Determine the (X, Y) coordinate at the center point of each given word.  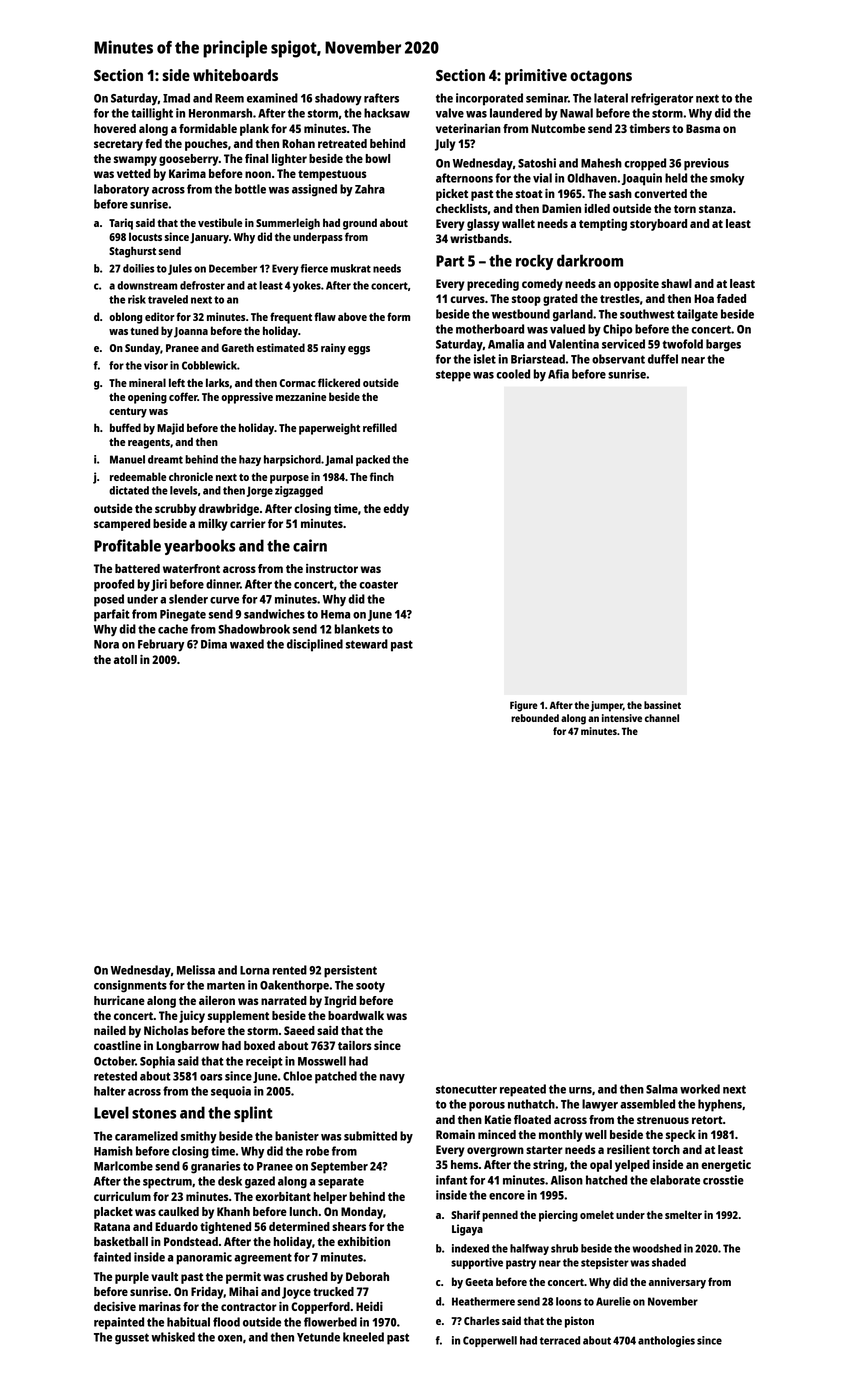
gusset (132, 1339)
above (352, 316)
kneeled (363, 1337)
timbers (649, 128)
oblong (125, 318)
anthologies (666, 1341)
